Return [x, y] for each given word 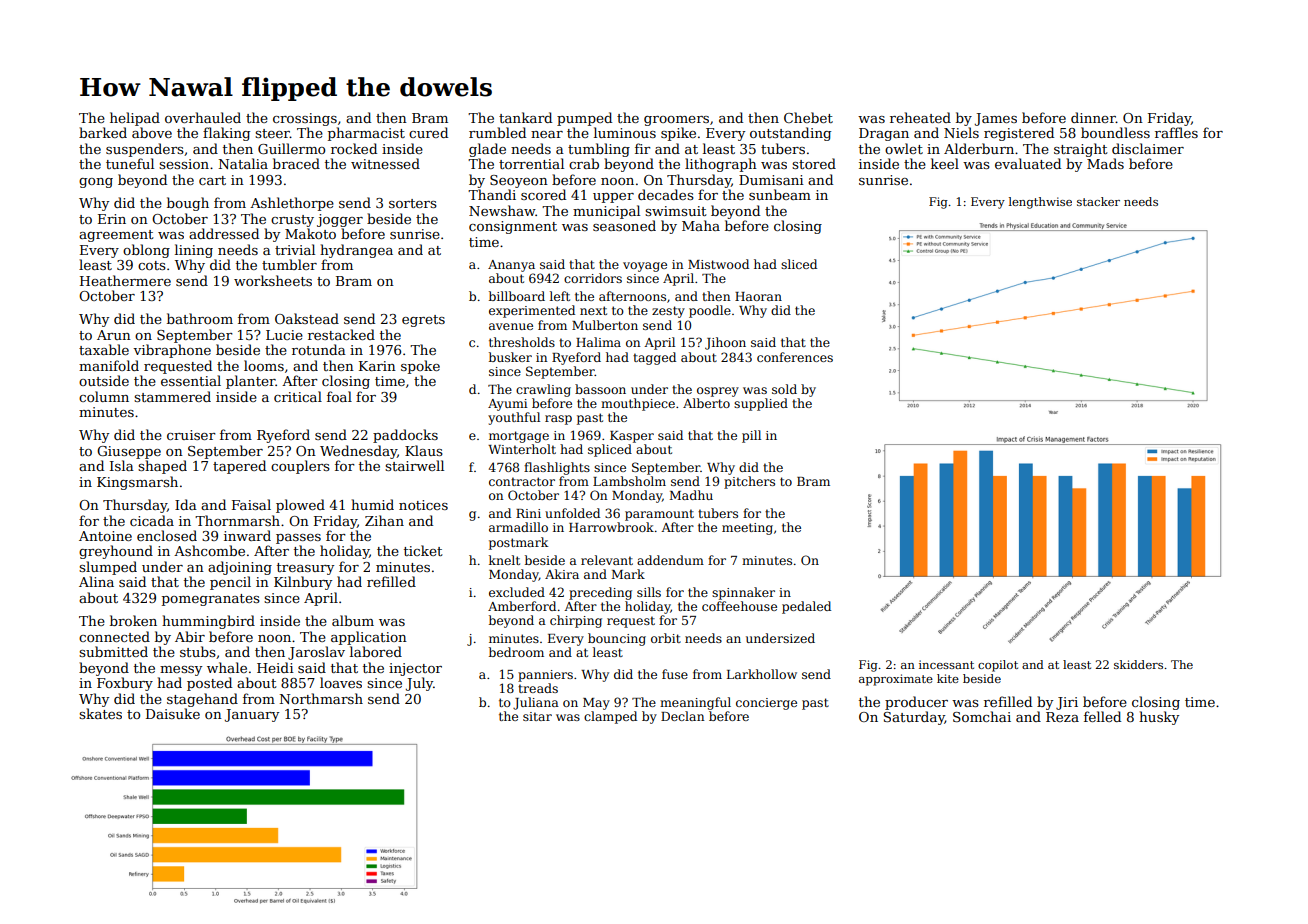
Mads [1105, 163]
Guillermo [291, 148]
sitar [537, 716]
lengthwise [1040, 203]
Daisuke [173, 713]
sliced [799, 264]
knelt [504, 560]
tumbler [289, 264]
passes [298, 539]
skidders [1138, 664]
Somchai [982, 716]
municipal [606, 212]
